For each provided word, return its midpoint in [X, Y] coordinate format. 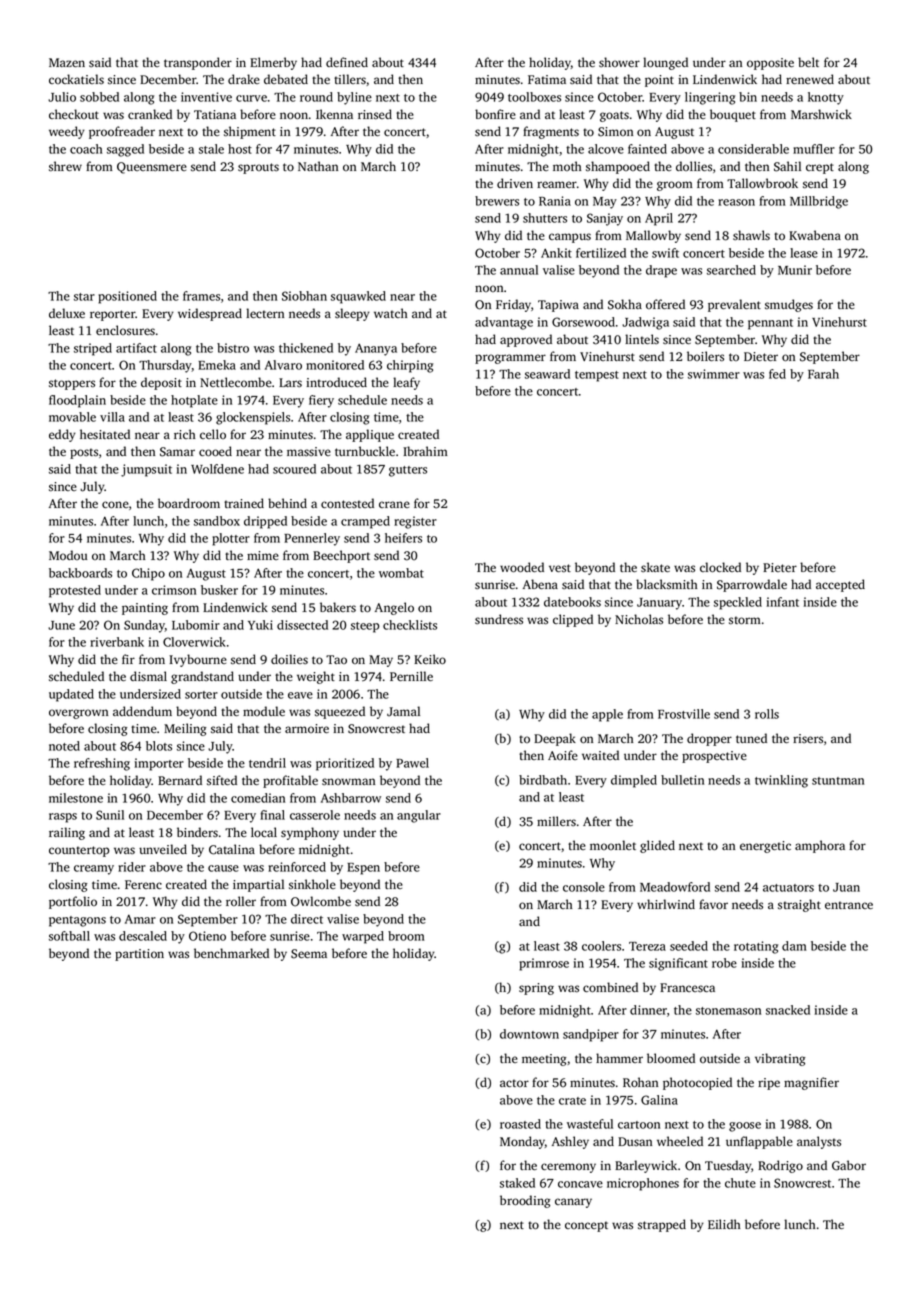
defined [347, 62]
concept [586, 1226]
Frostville [684, 714]
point [659, 81]
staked [517, 1183]
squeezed [340, 712]
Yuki [260, 625]
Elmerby [273, 63]
